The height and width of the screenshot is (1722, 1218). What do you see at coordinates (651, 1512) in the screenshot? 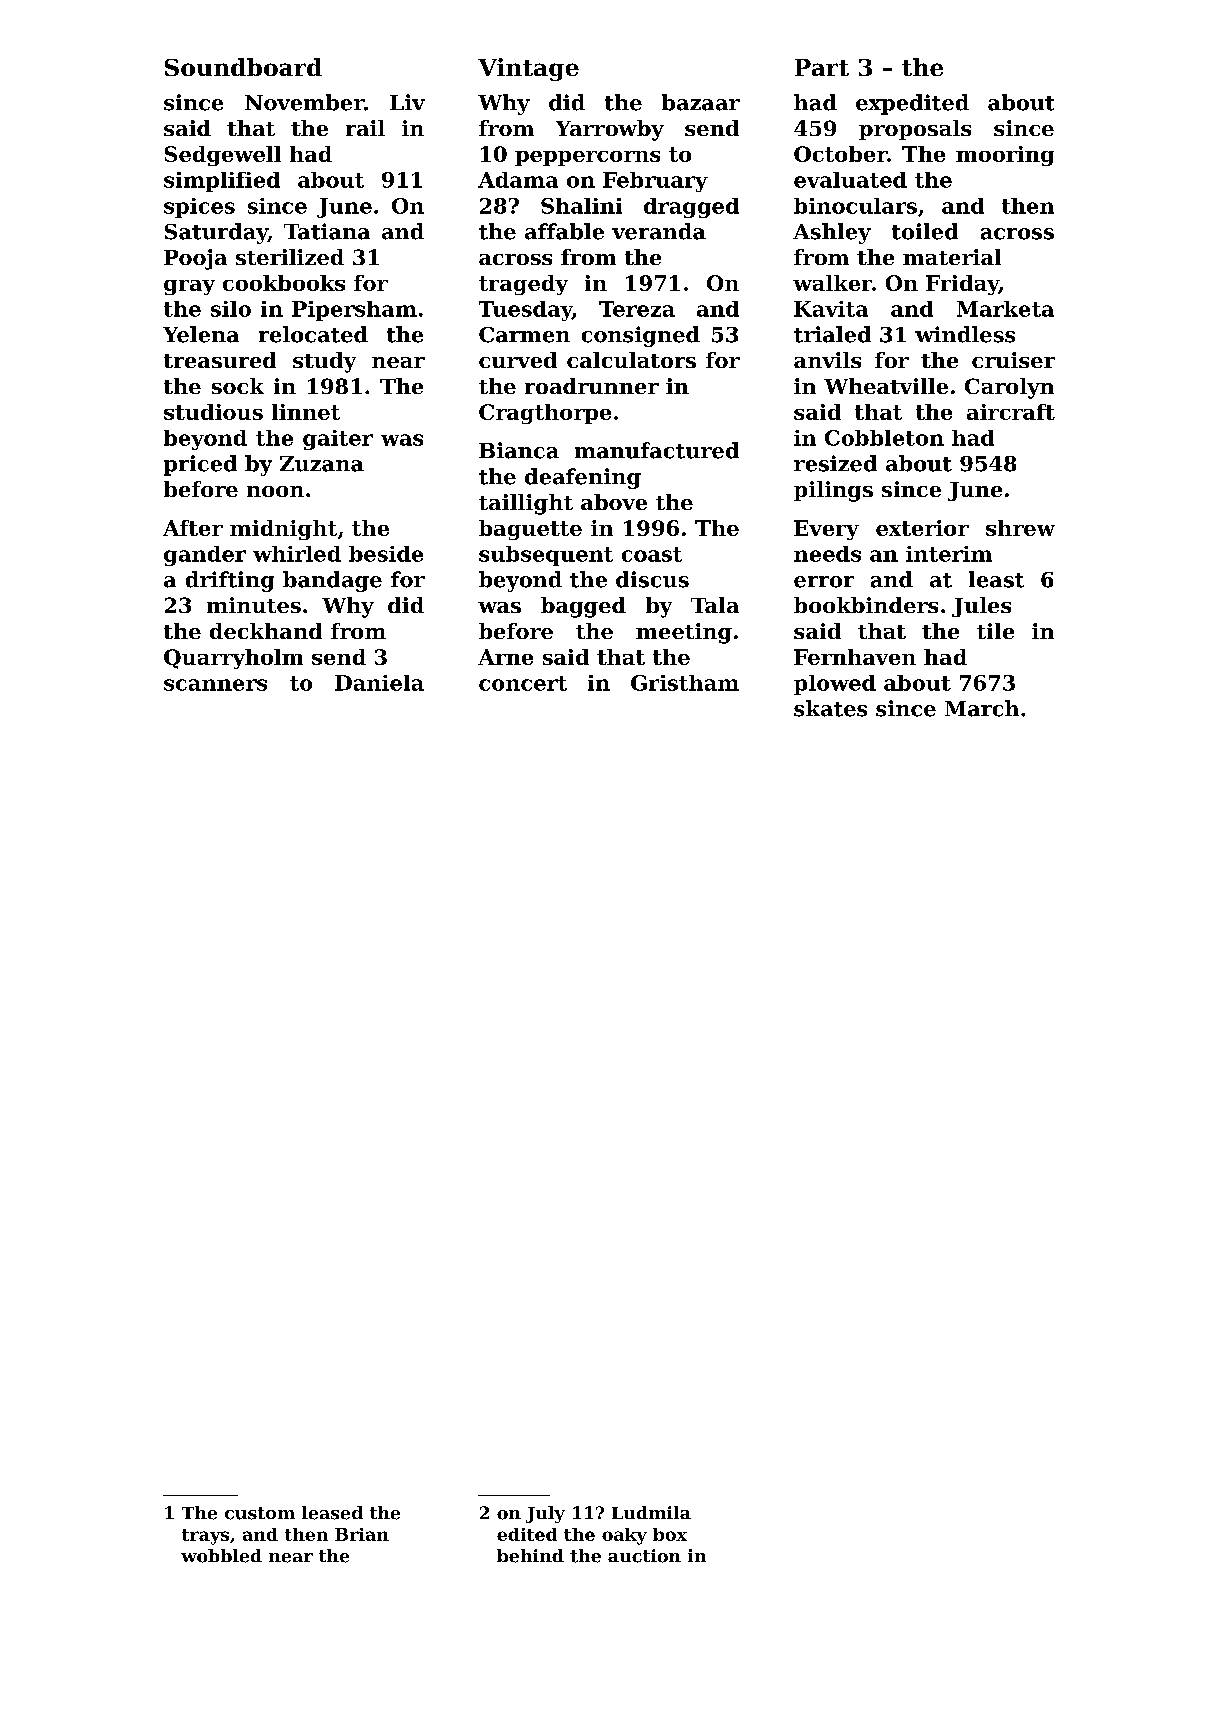
I see `Ludmila` at bounding box center [651, 1512].
